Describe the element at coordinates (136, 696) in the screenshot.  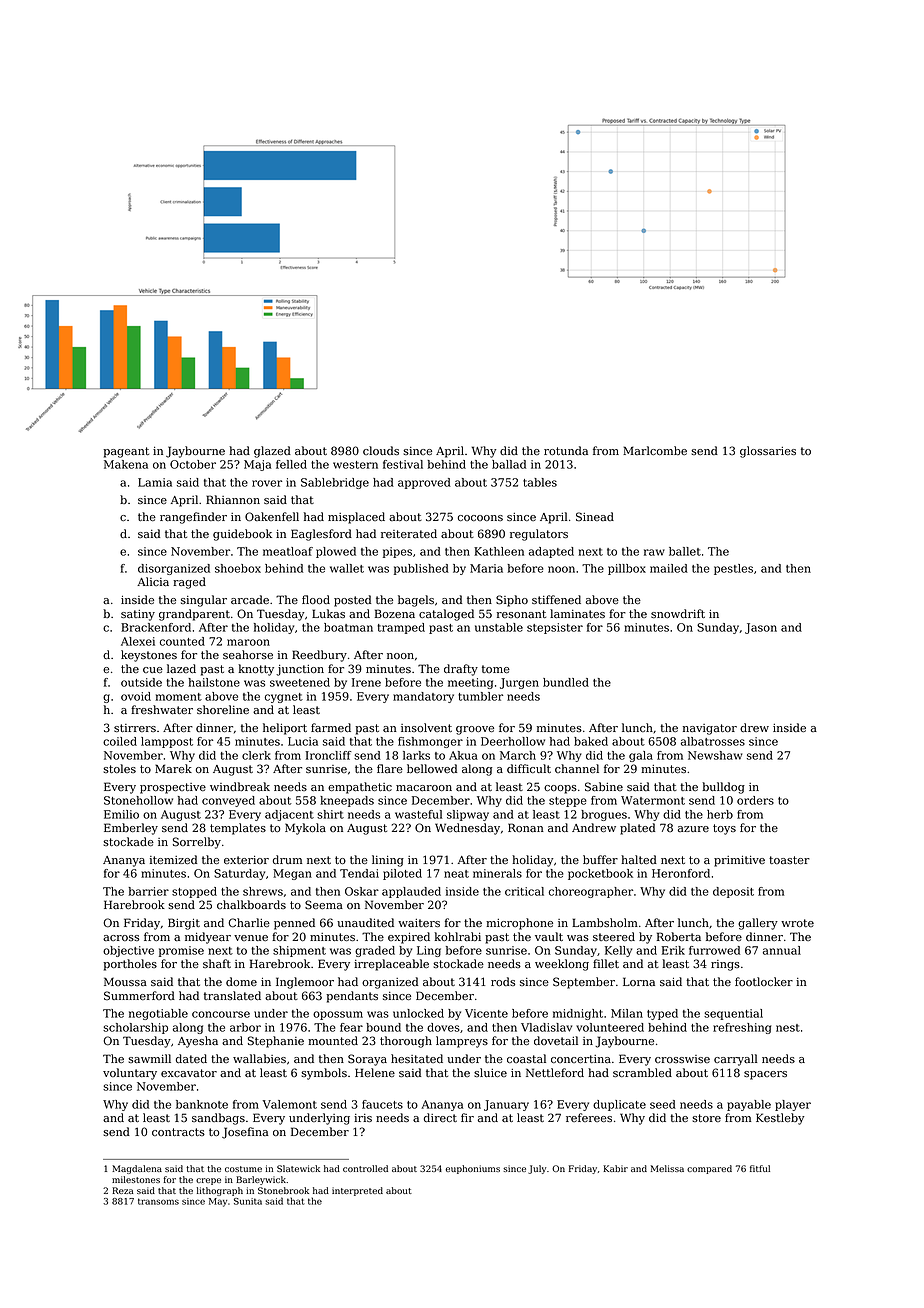
I see `ovoid` at that location.
